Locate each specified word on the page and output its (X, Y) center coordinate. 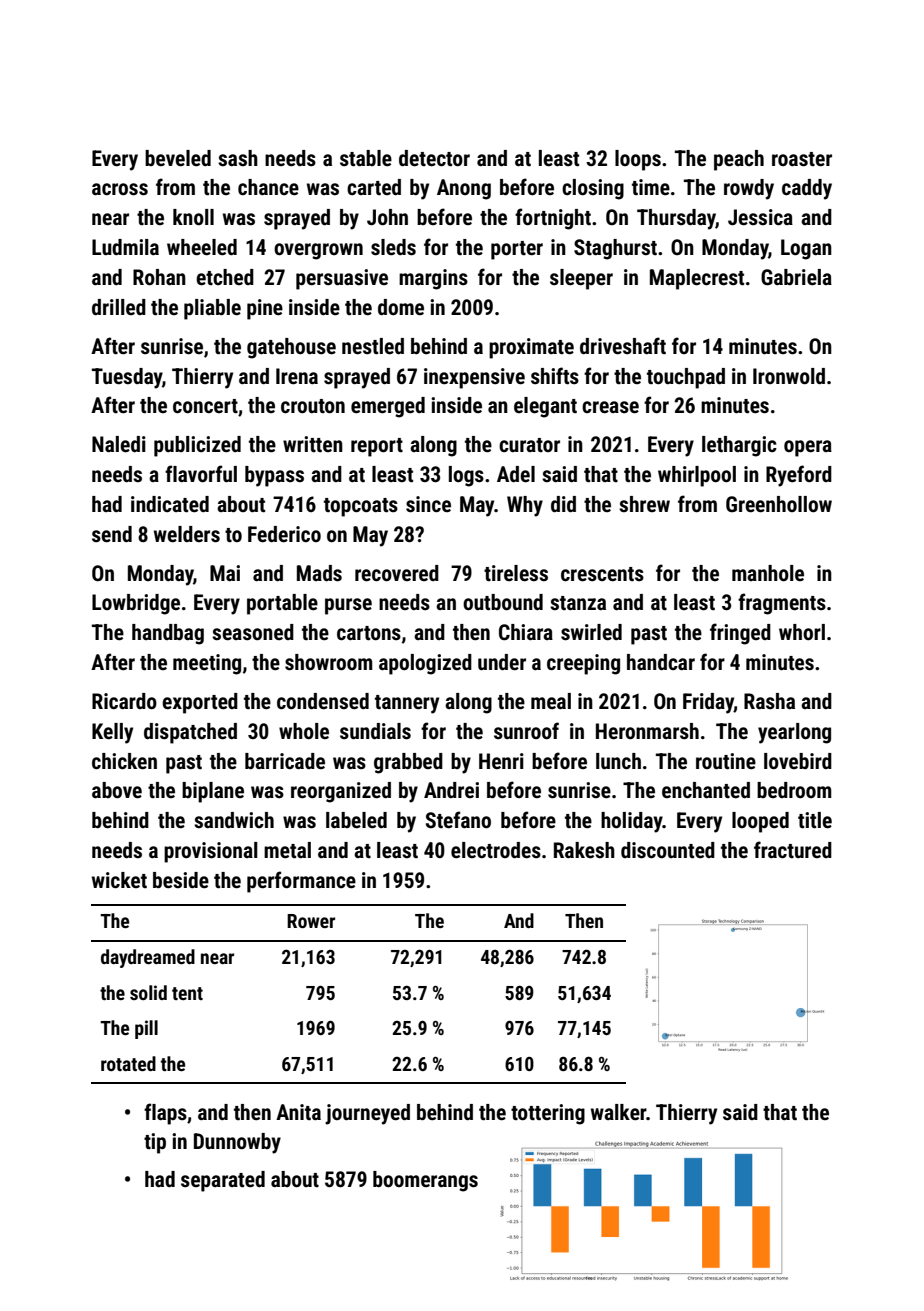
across (120, 189)
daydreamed (148, 958)
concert (205, 406)
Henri (501, 761)
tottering (548, 1114)
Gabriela (796, 277)
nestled (373, 346)
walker (619, 1112)
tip (155, 1143)
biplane (213, 792)
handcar (661, 662)
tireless (516, 573)
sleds (393, 247)
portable (282, 604)
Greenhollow (779, 504)
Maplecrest (697, 279)
